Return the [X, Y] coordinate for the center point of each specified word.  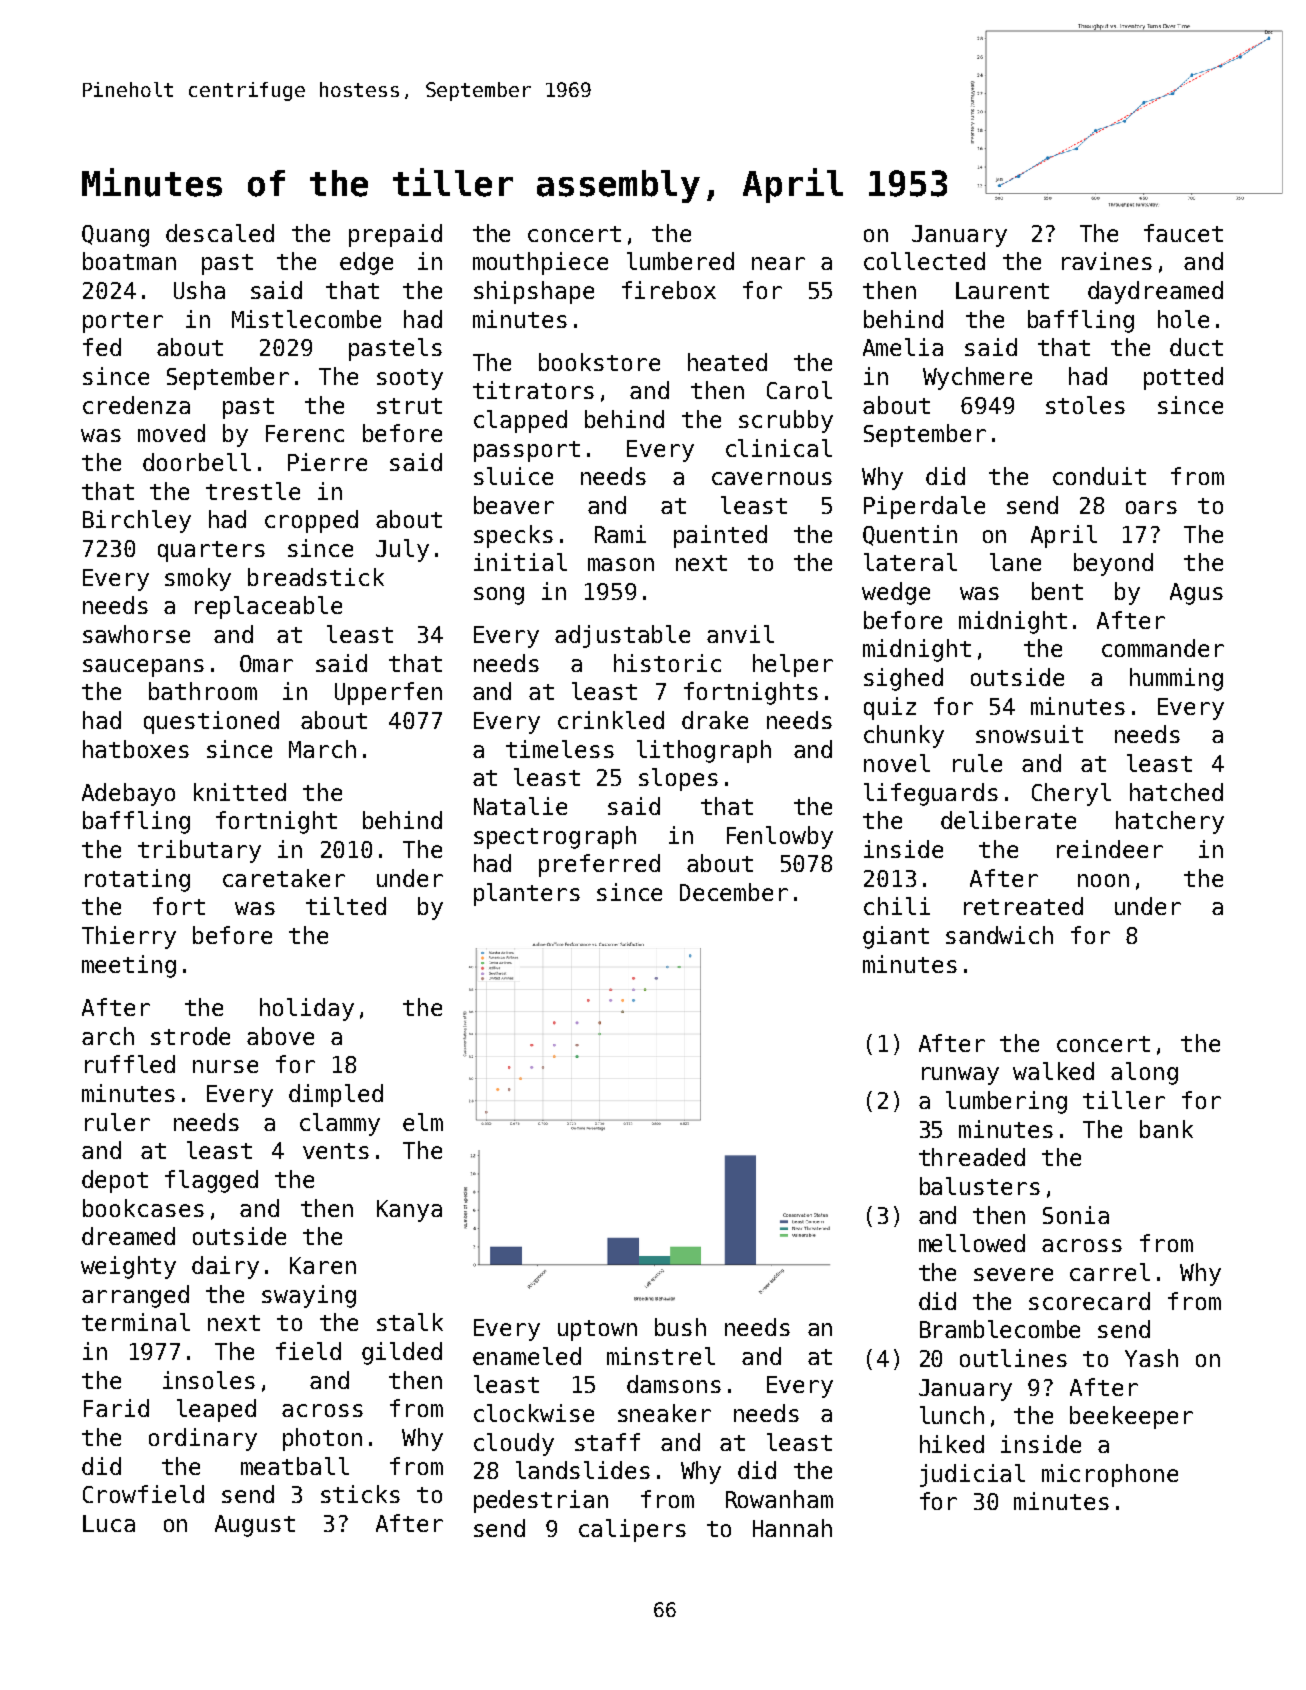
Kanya [409, 1211]
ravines [1107, 261]
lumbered [680, 261]
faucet [1183, 233]
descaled [220, 233]
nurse [225, 1066]
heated [727, 362]
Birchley [137, 521]
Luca [109, 1523]
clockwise [534, 1413]
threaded [972, 1157]
